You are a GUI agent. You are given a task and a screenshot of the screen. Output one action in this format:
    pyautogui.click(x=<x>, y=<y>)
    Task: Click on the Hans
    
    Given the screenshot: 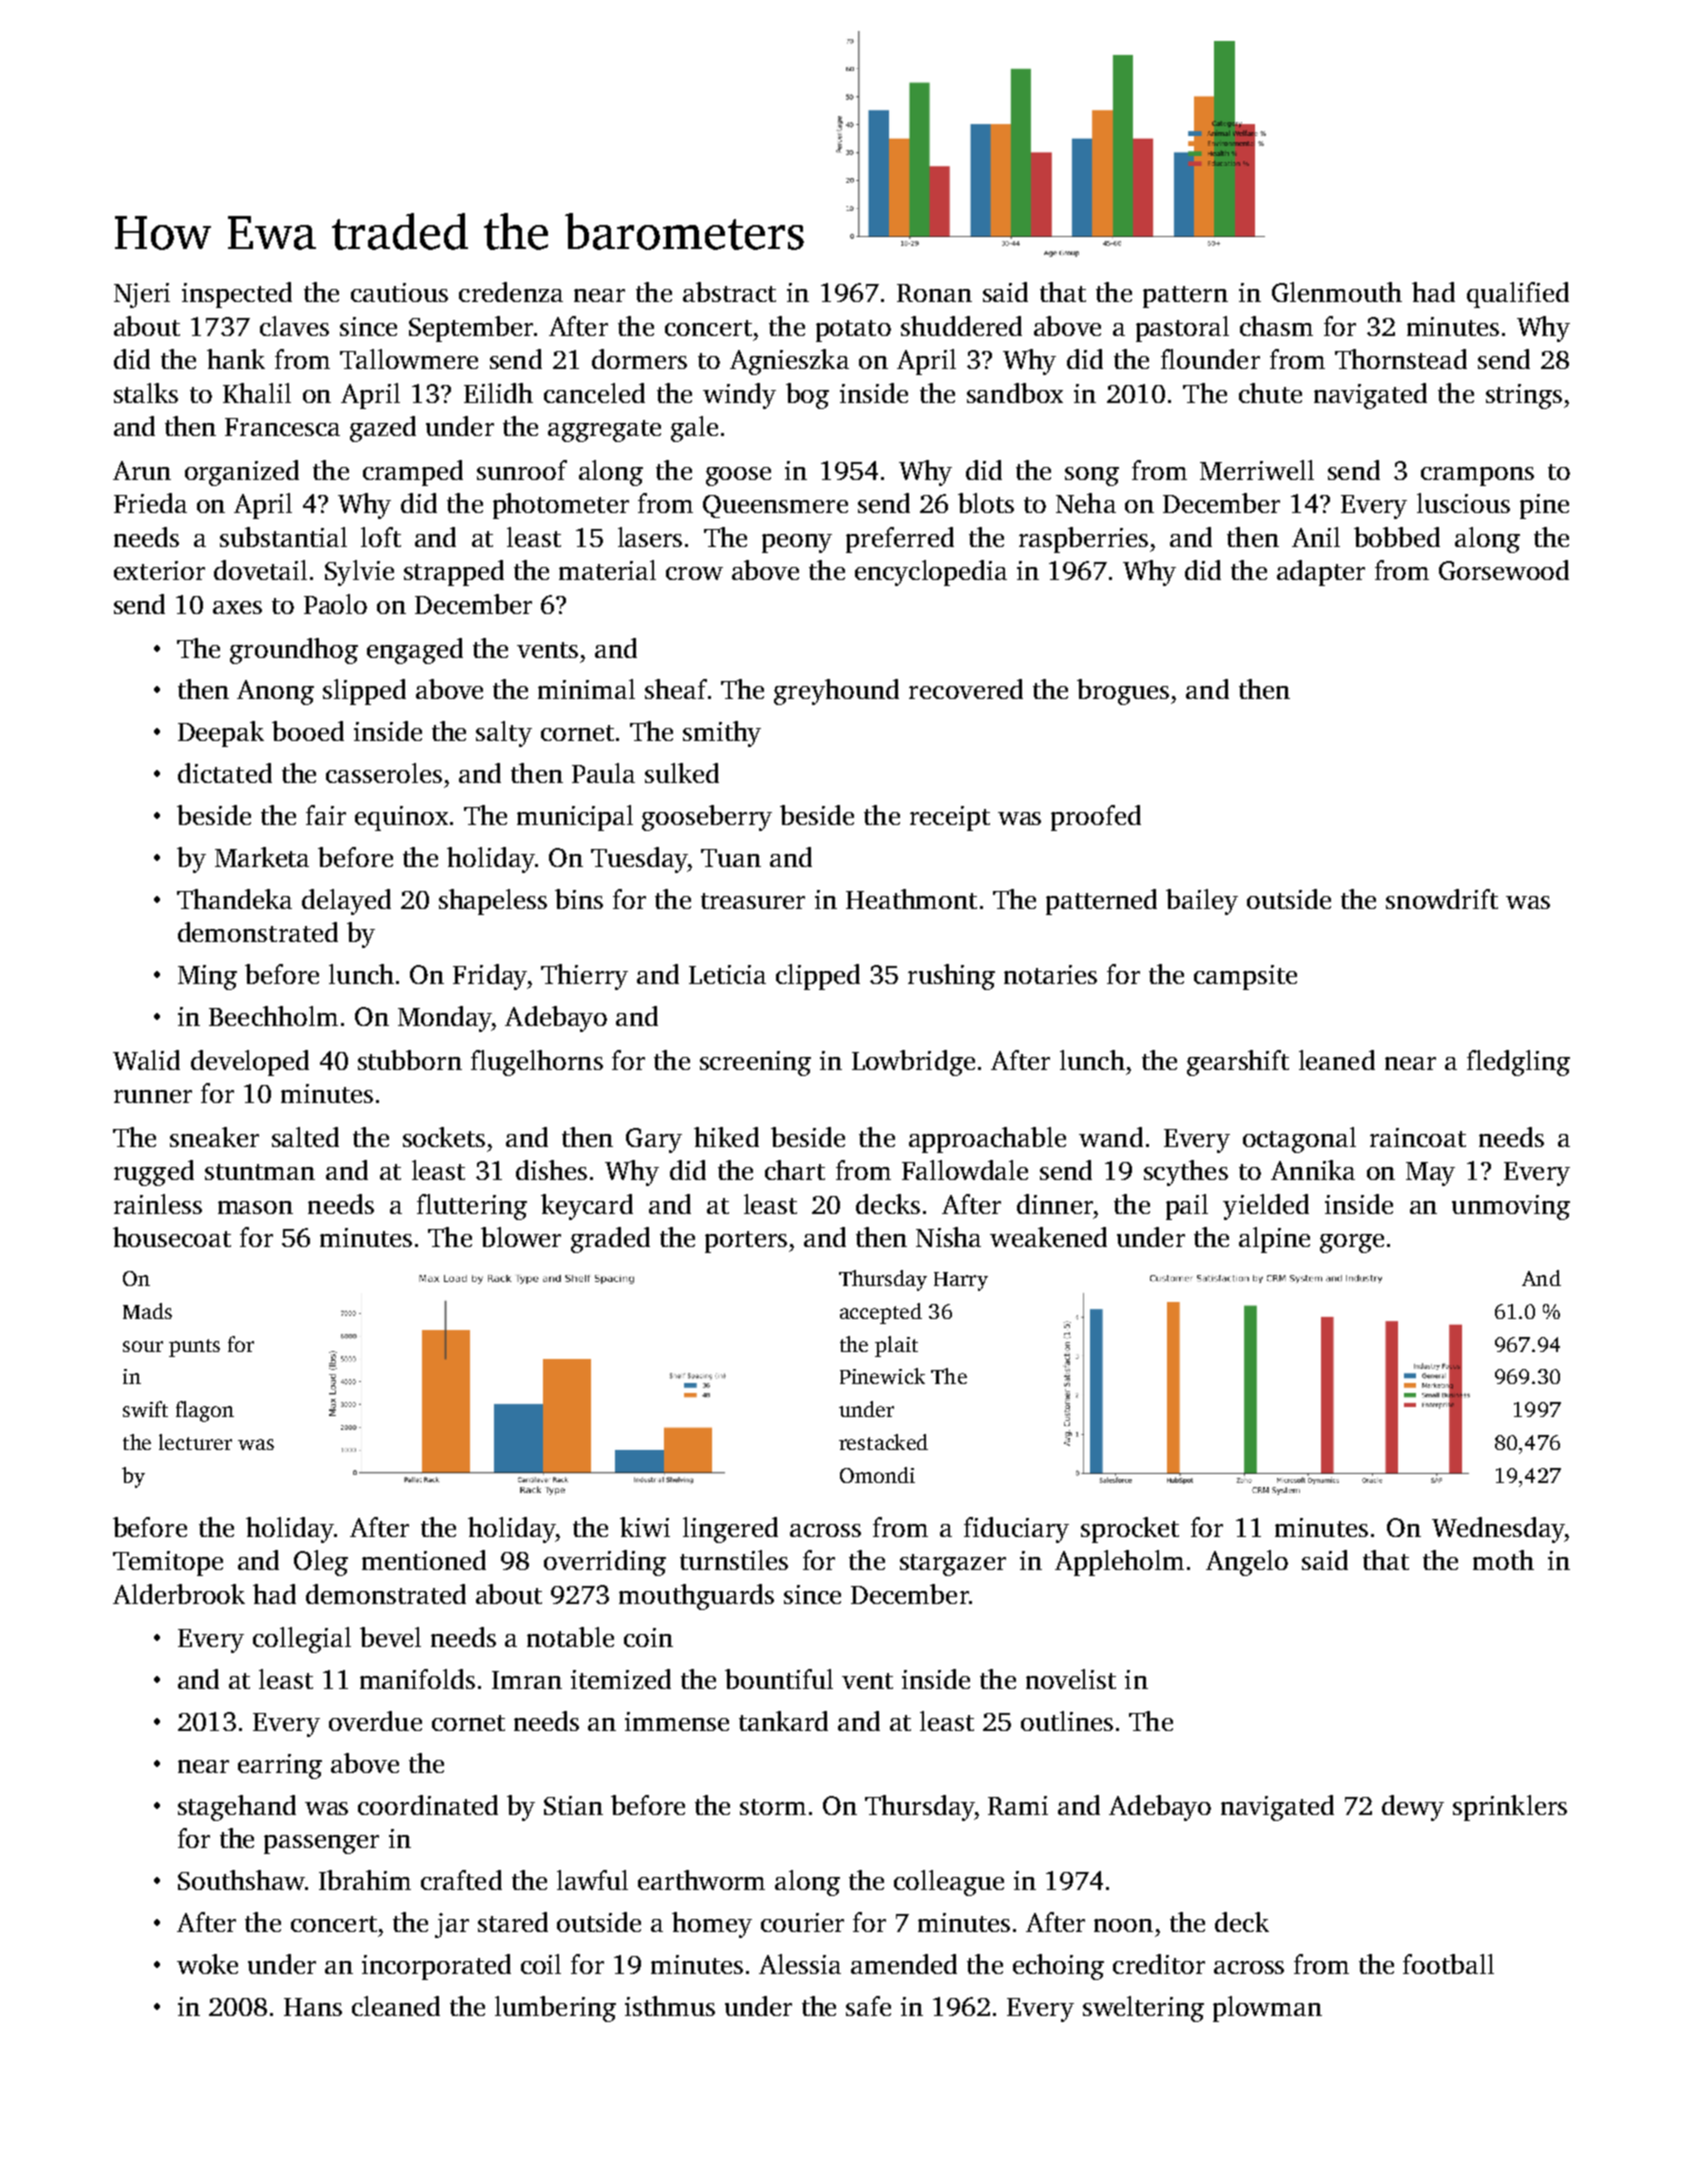 What is the action you would take?
    pyautogui.click(x=313, y=2007)
